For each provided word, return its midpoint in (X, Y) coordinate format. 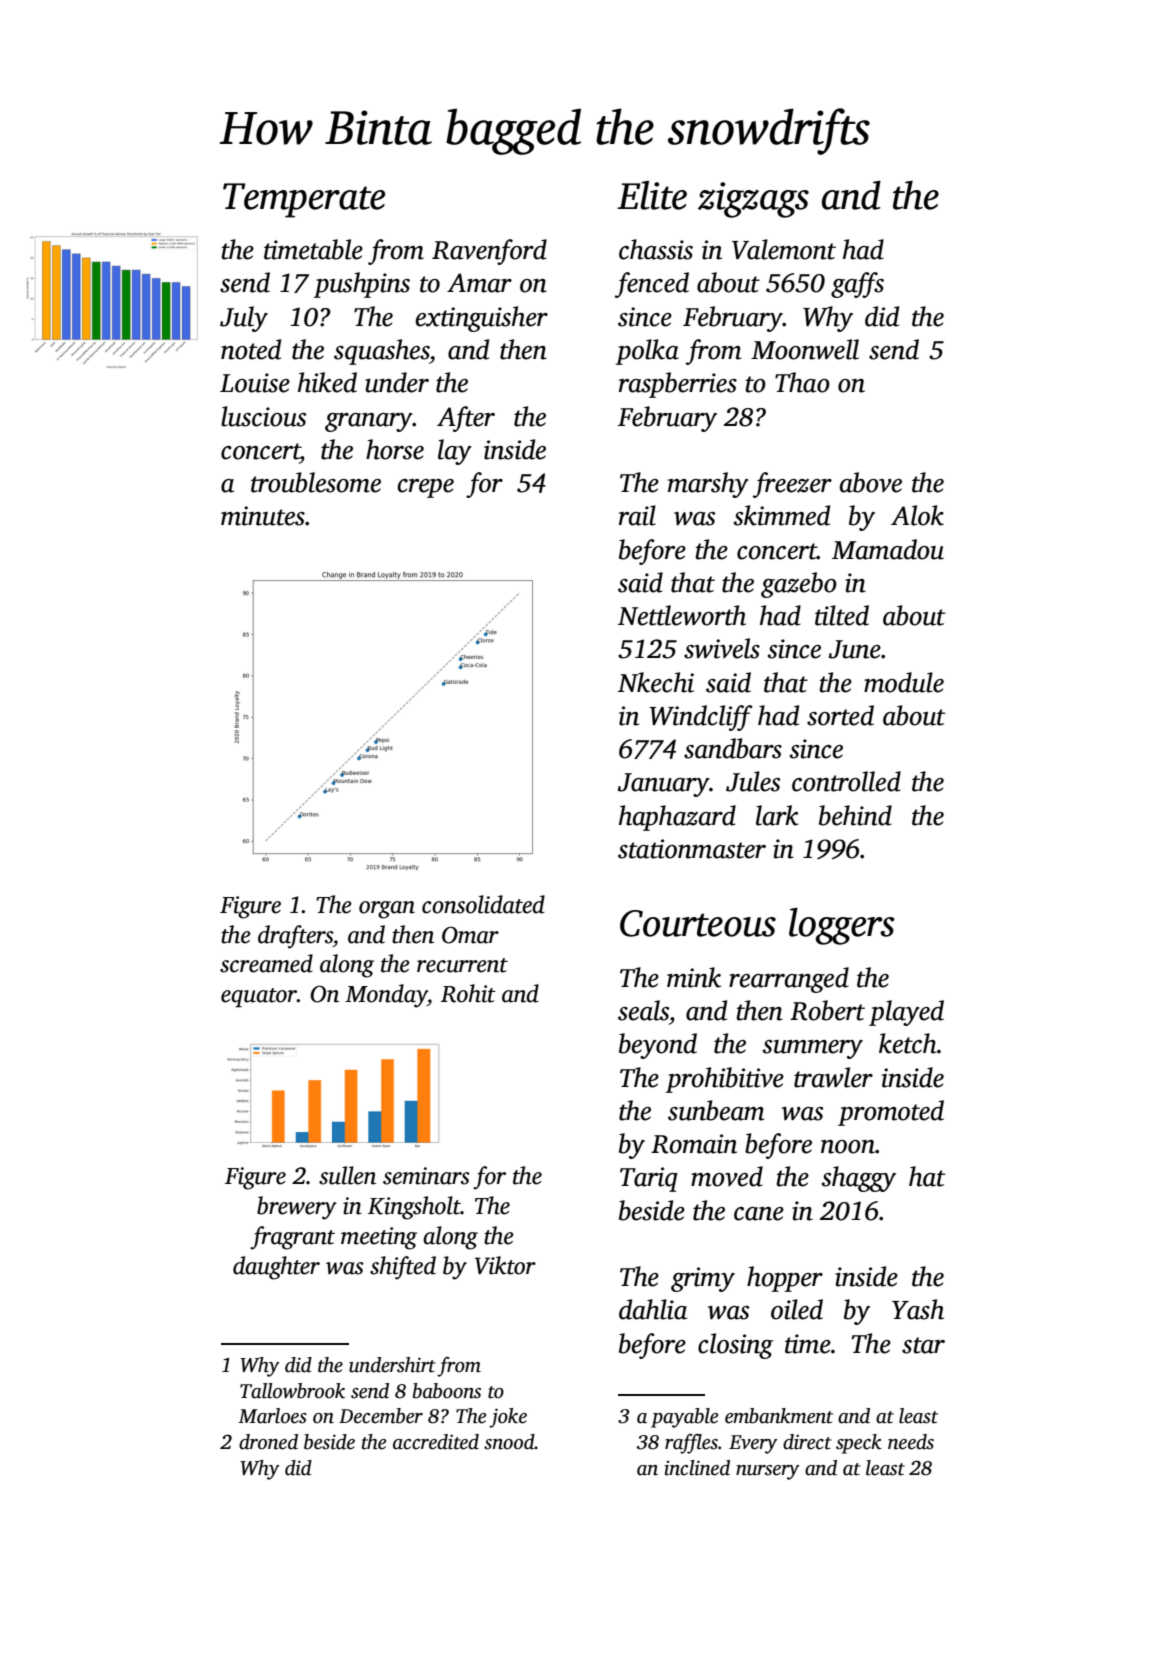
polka (647, 352)
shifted (403, 1268)
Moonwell (805, 349)
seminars (426, 1176)
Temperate (304, 200)
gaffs (857, 285)
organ (387, 910)
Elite (652, 195)
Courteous (698, 923)
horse (395, 449)
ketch (908, 1043)
